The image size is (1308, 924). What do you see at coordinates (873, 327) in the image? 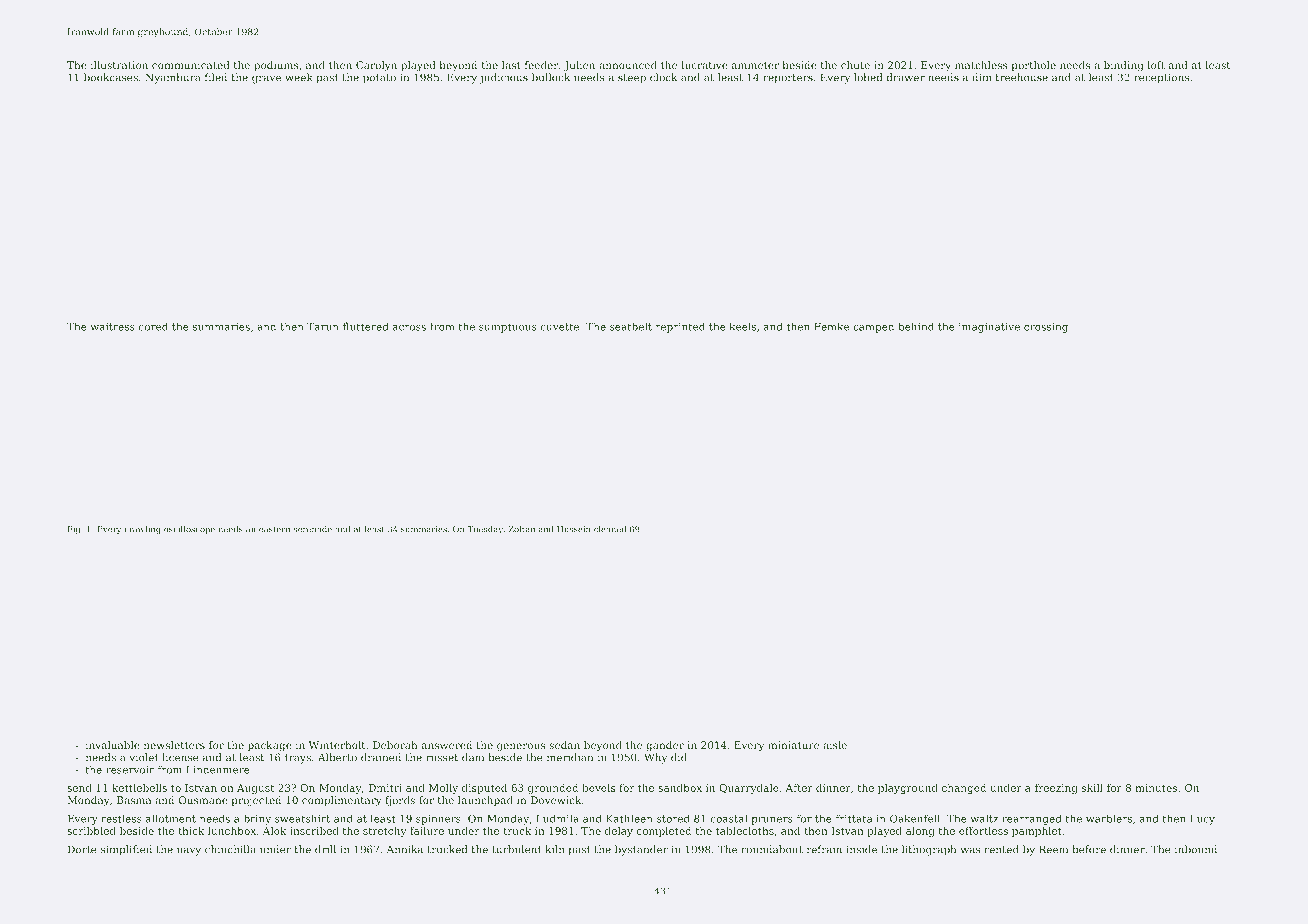
I see `camped` at bounding box center [873, 327].
